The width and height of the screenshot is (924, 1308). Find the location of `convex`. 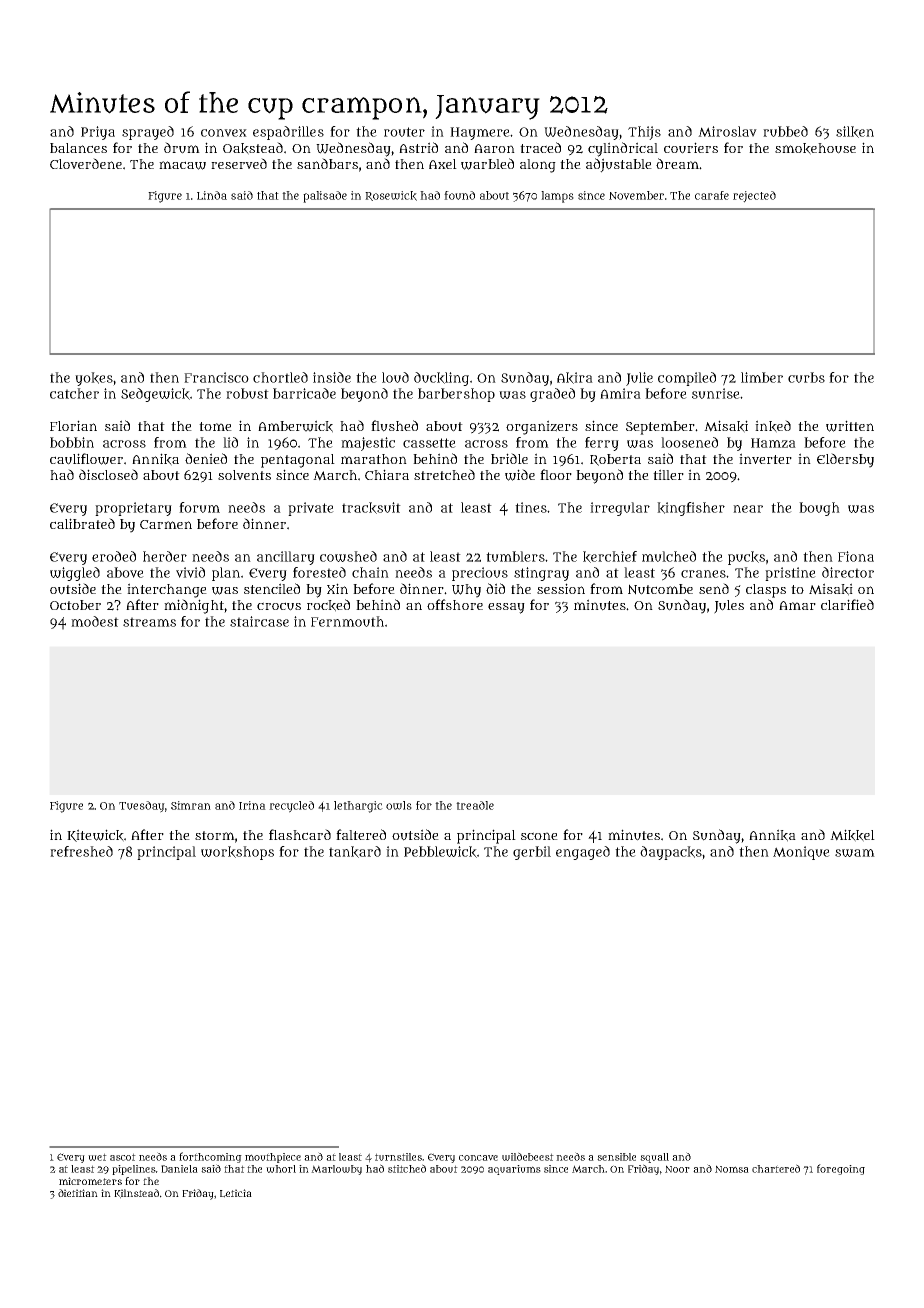

convex is located at coordinates (224, 133).
